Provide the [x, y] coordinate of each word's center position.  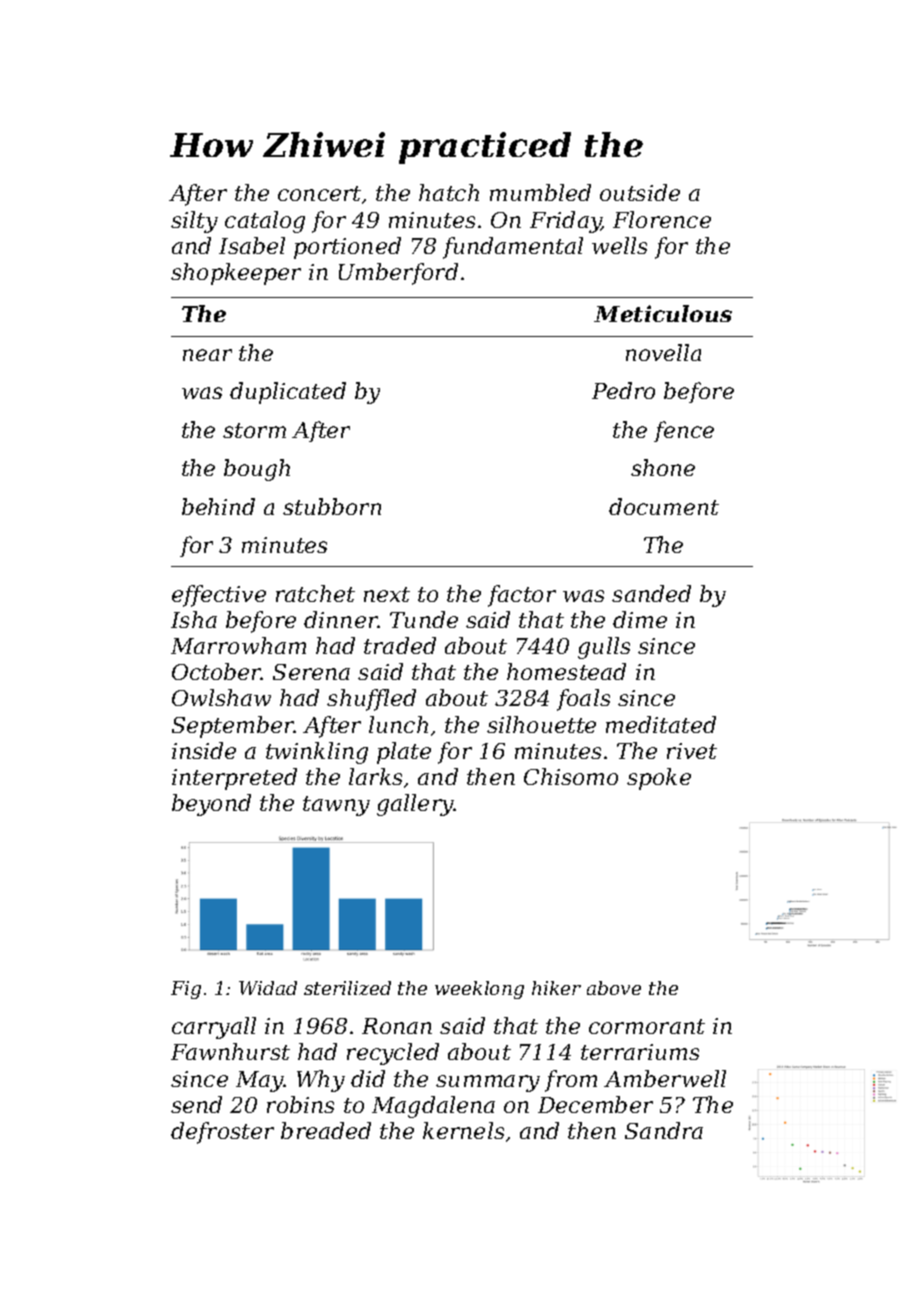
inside [204, 750]
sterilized [347, 988]
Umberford [398, 274]
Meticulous [663, 313]
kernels [463, 1130]
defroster [222, 1133]
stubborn [332, 506]
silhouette [541, 724]
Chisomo [571, 776]
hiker [556, 988]
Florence [662, 219]
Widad [268, 988]
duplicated [288, 393]
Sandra [664, 1130]
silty [194, 222]
